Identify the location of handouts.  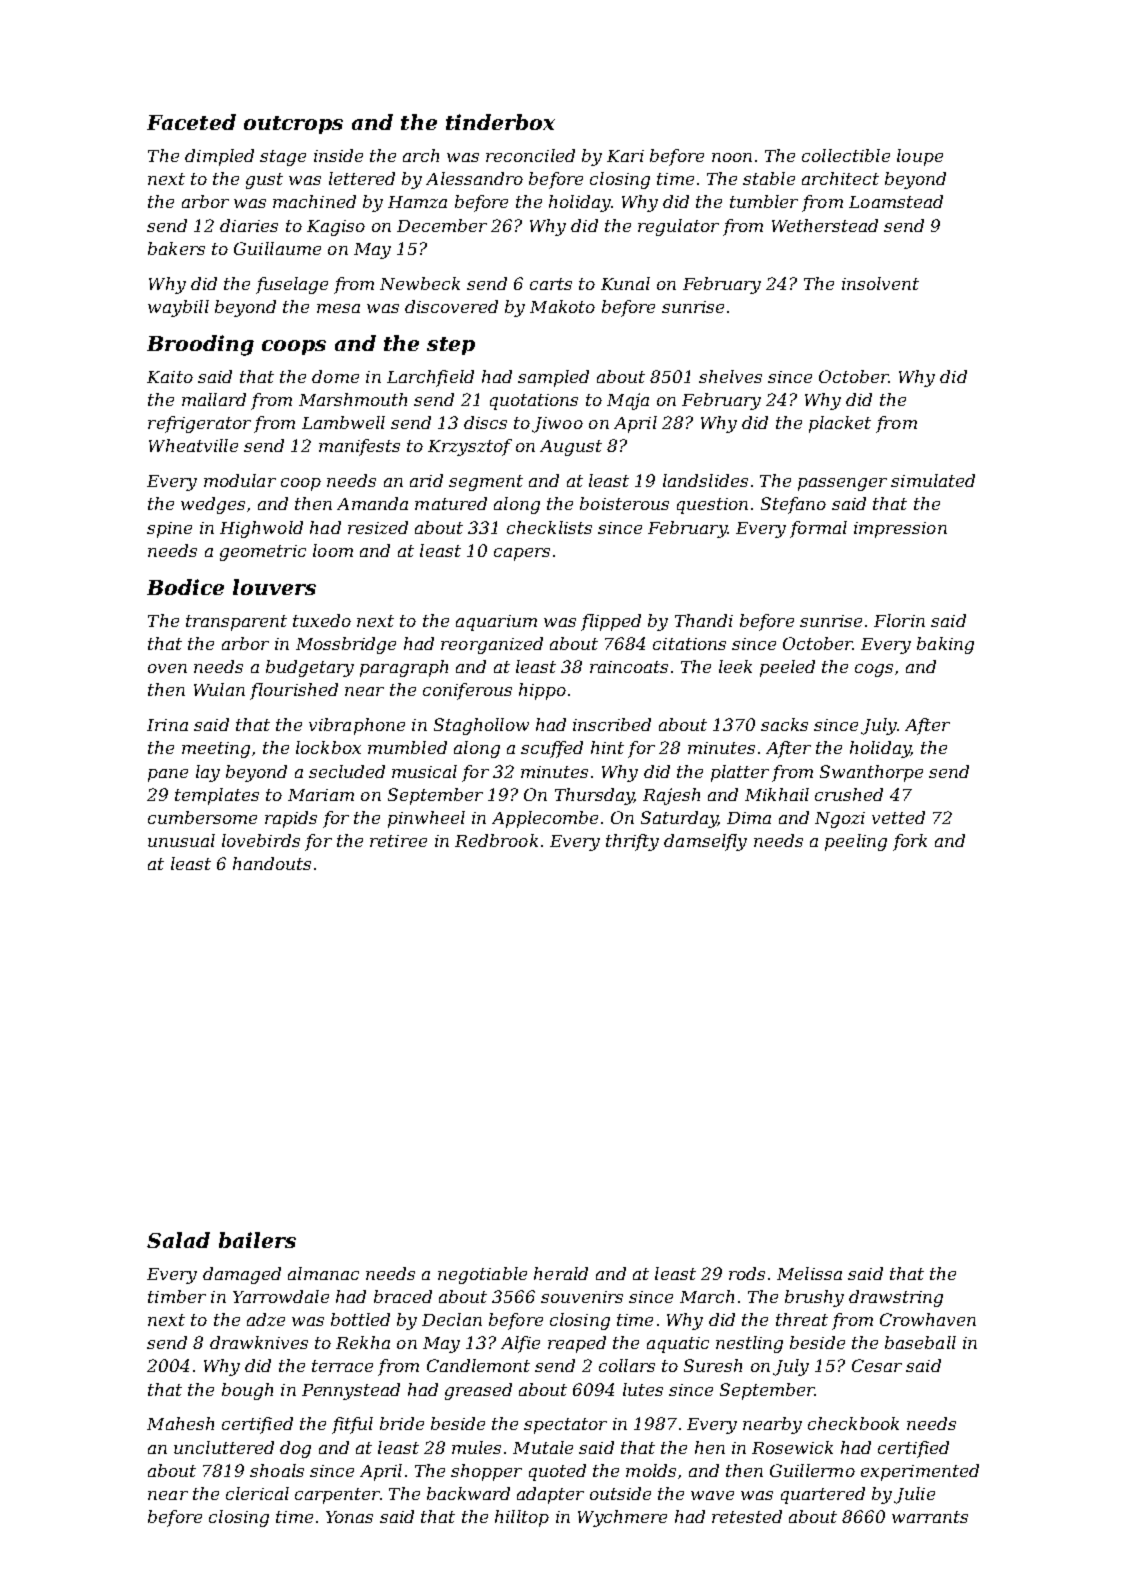
(272, 863).
